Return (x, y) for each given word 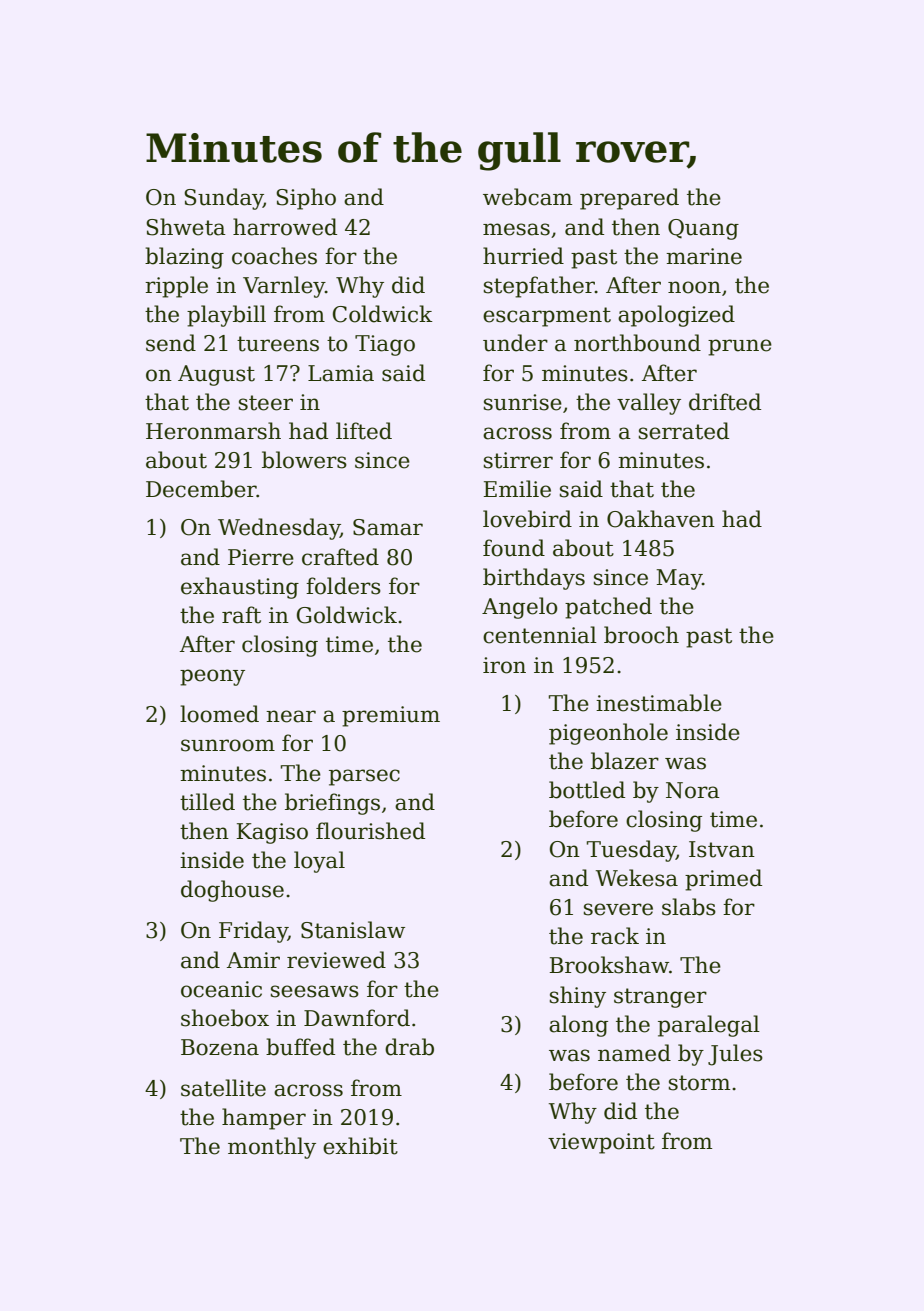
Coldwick (383, 314)
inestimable (659, 703)
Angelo (520, 608)
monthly (272, 1148)
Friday (253, 932)
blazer (625, 761)
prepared (629, 199)
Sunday (223, 199)
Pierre (261, 557)
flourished (370, 831)
